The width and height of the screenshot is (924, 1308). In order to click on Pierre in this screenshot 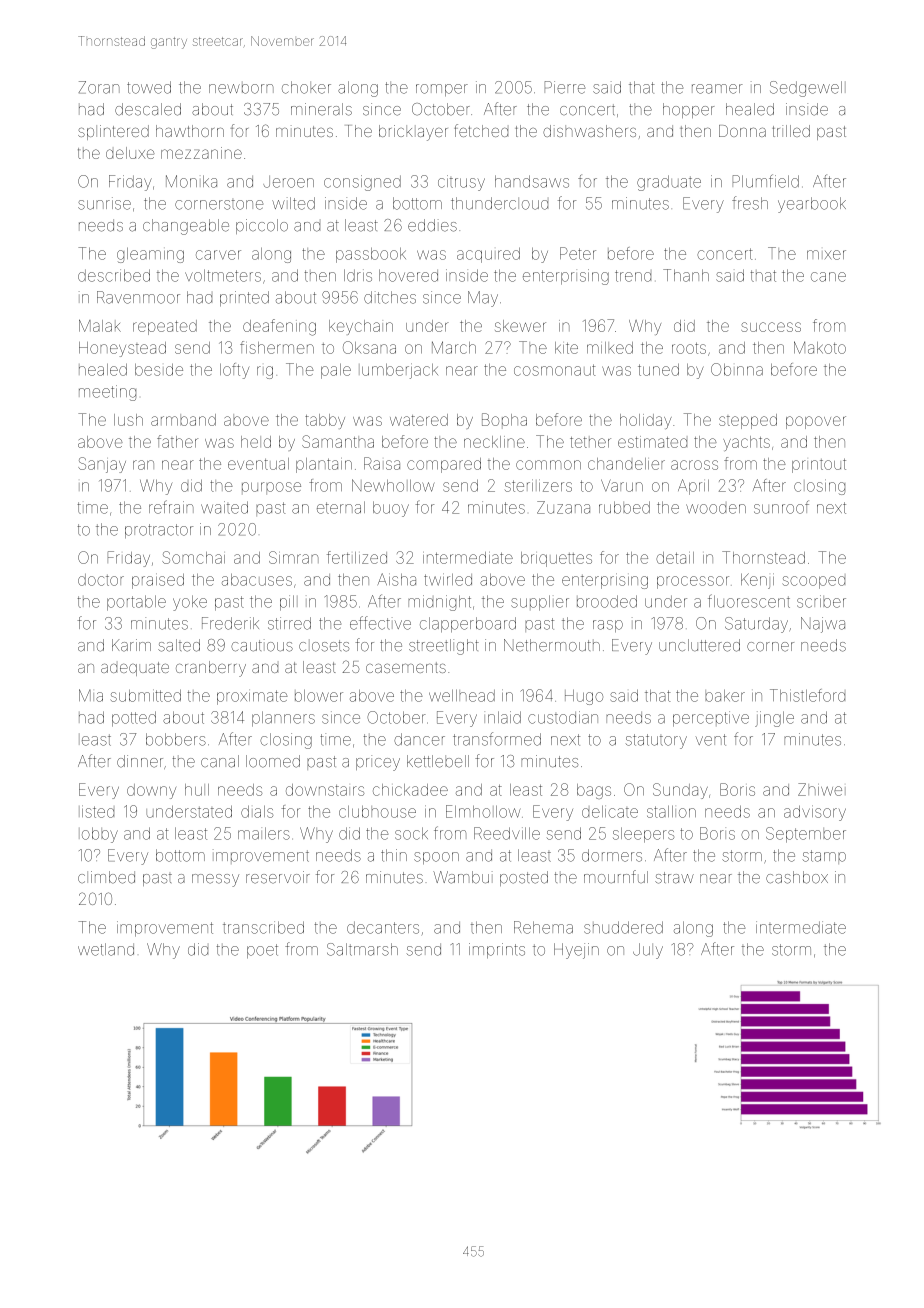, I will do `click(565, 87)`.
